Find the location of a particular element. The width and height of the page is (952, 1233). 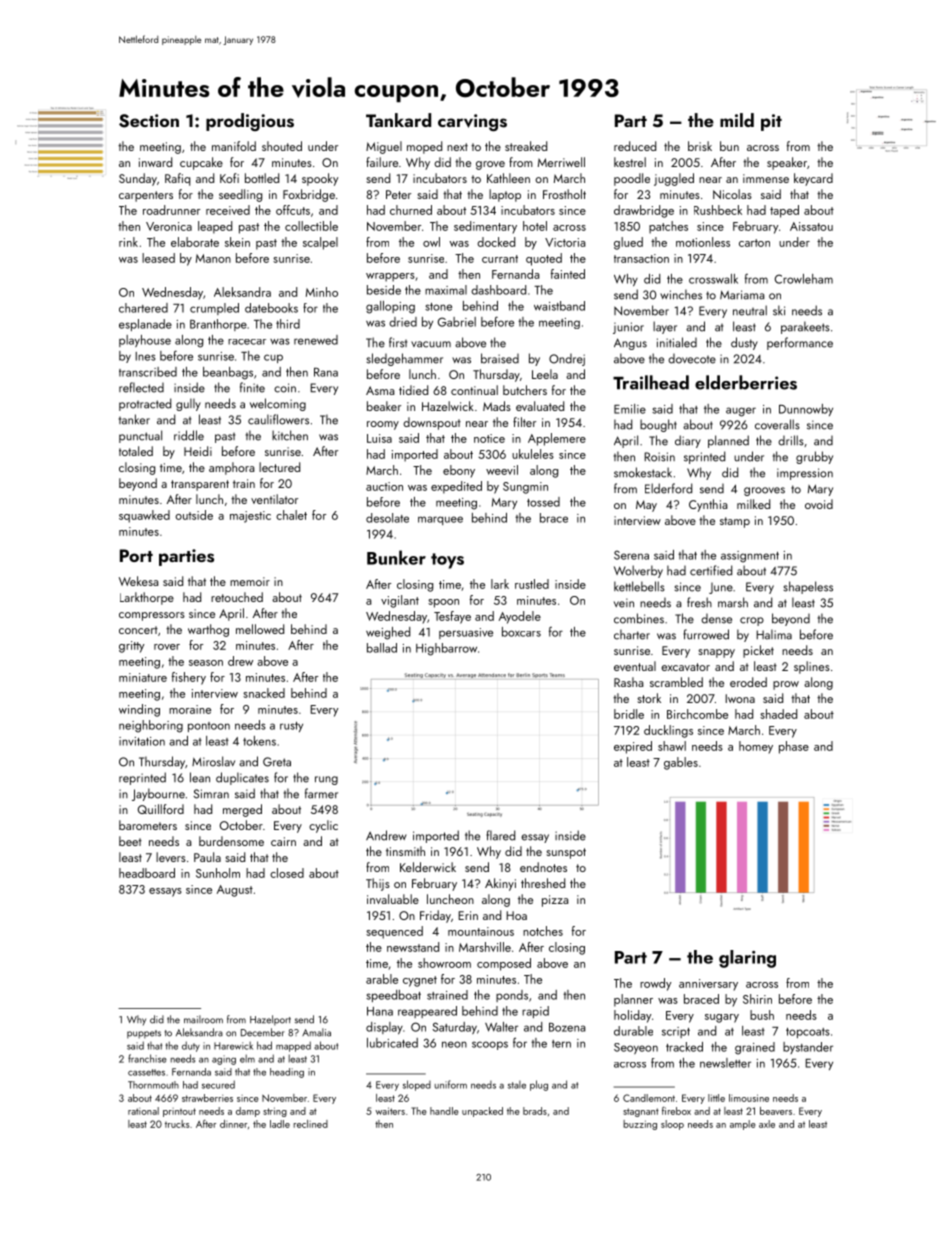

puppets is located at coordinates (144, 1034).
